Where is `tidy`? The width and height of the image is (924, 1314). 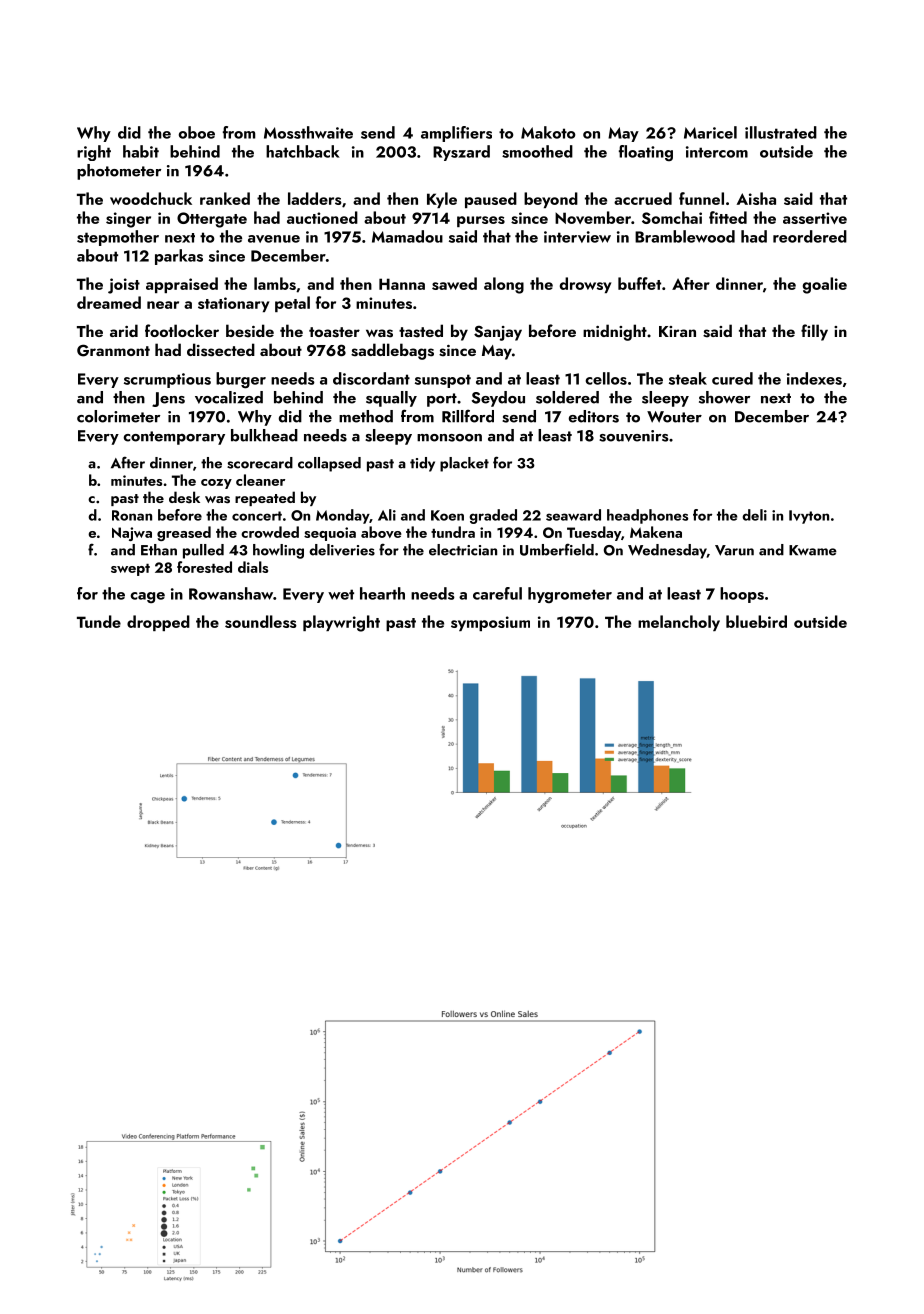 tidy is located at coordinates (422, 464).
